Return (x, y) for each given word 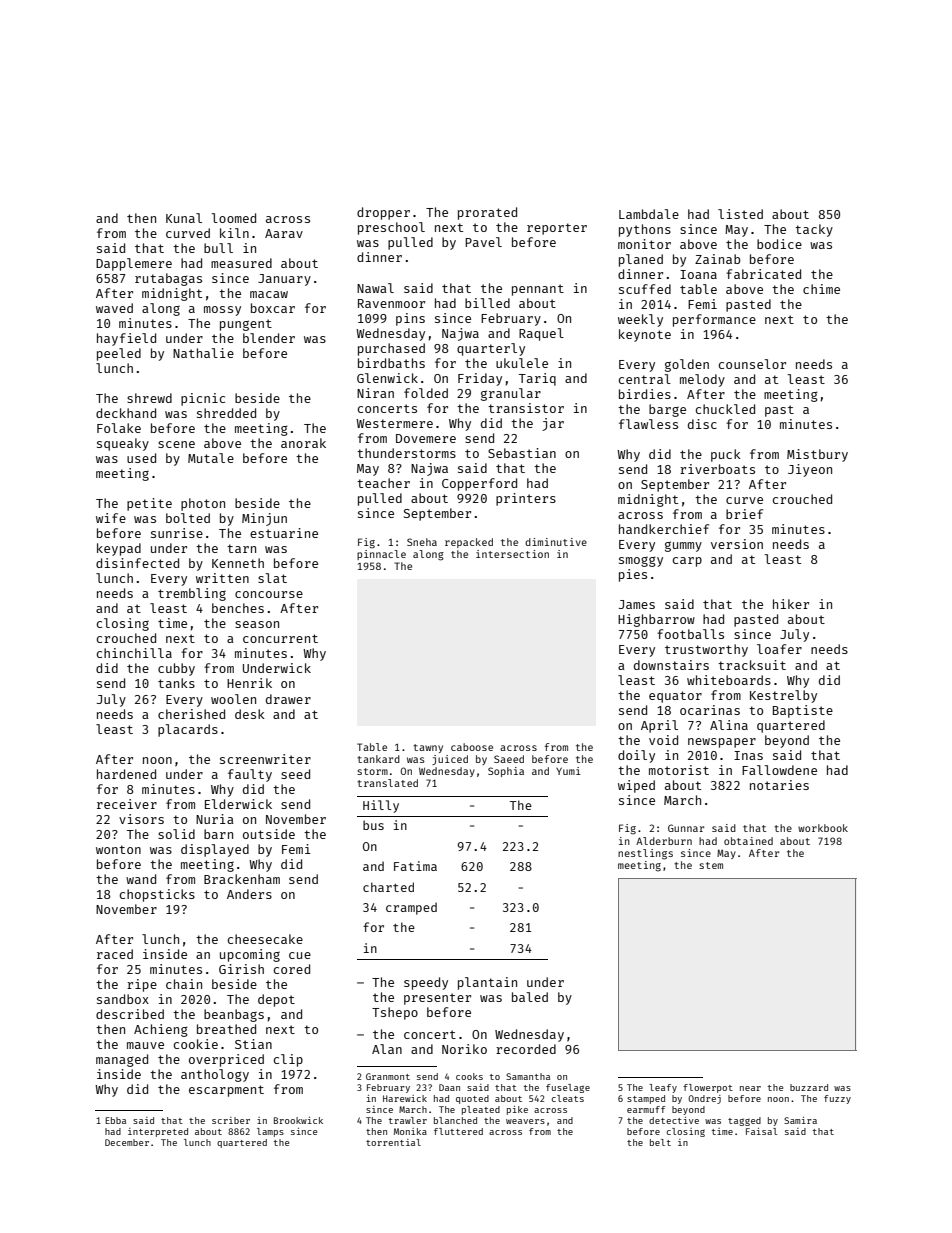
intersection (512, 554)
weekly (640, 320)
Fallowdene (779, 770)
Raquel (541, 334)
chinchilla (134, 653)
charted (388, 887)
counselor (752, 364)
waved (114, 308)
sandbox (123, 999)
